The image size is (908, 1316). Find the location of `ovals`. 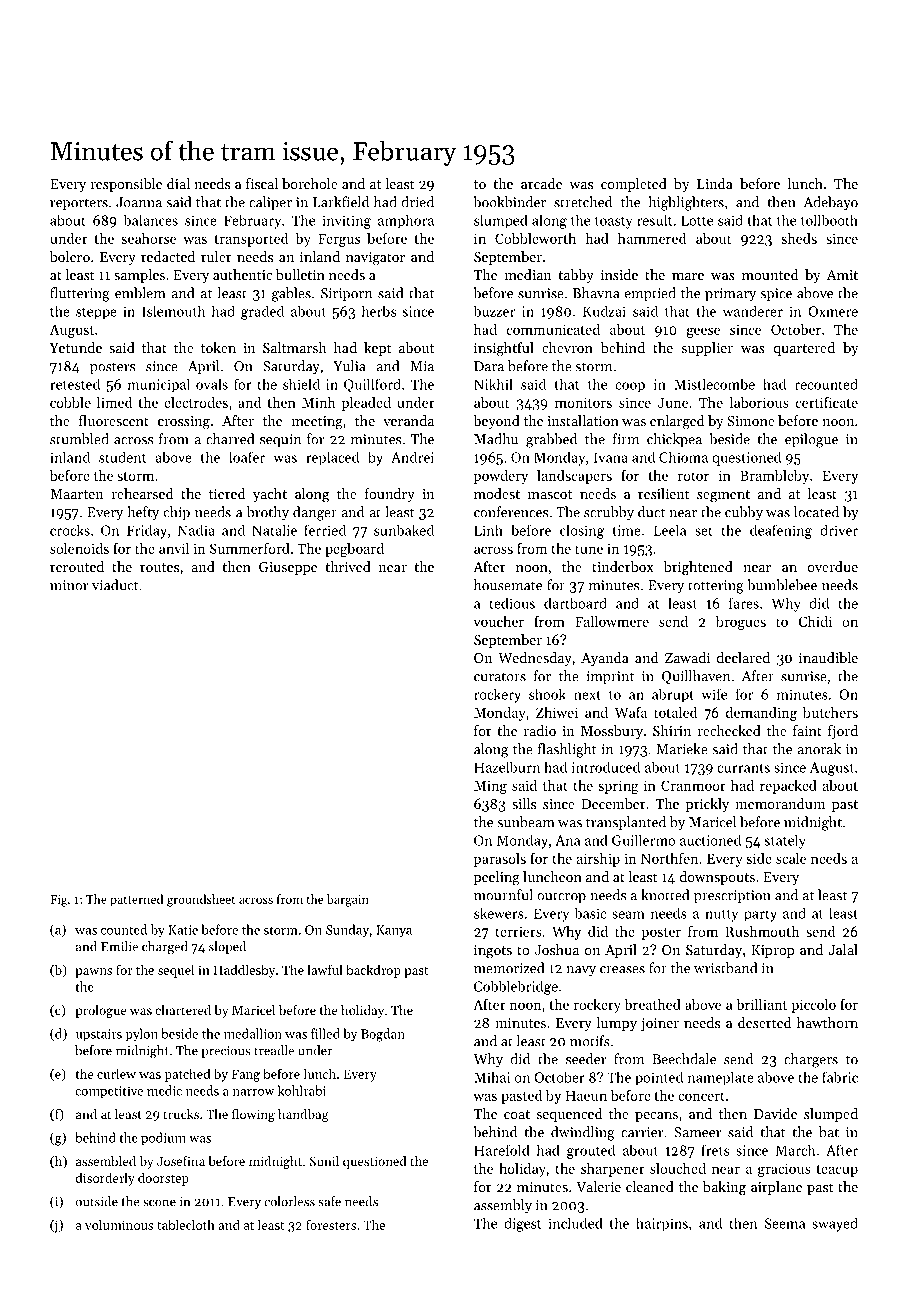

ovals is located at coordinates (212, 384).
